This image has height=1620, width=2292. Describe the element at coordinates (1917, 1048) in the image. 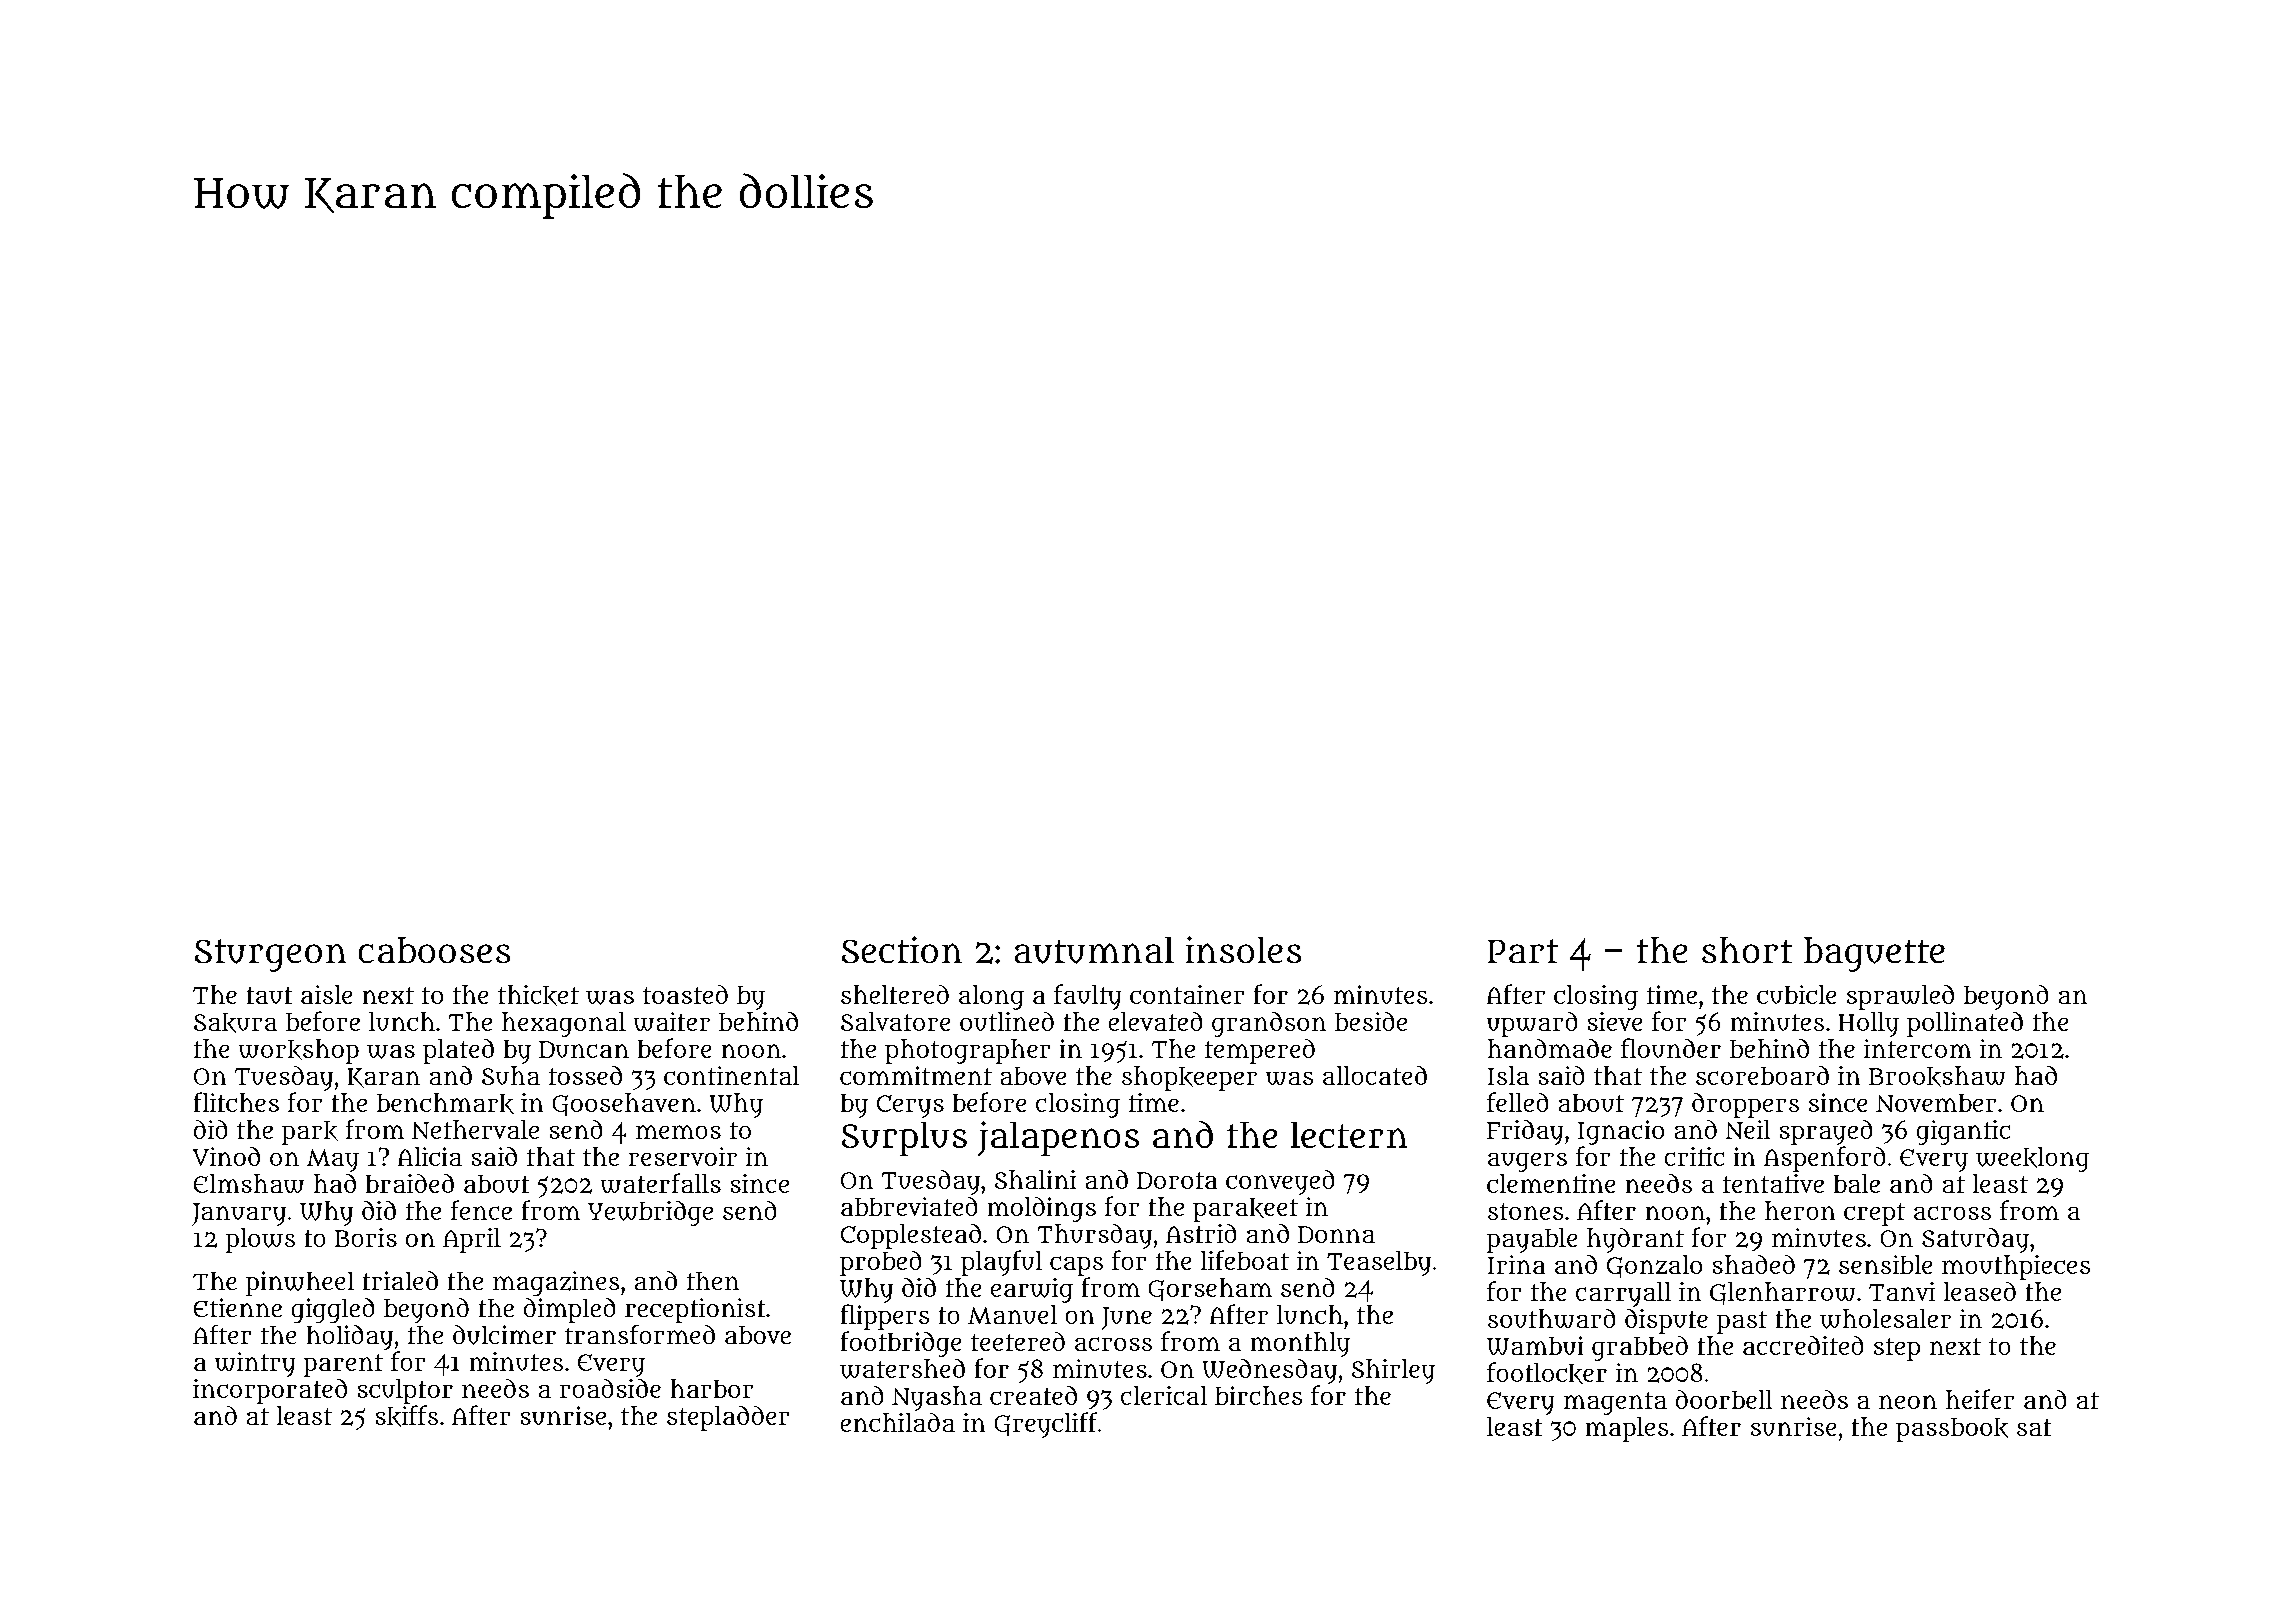

I see `intercom` at that location.
